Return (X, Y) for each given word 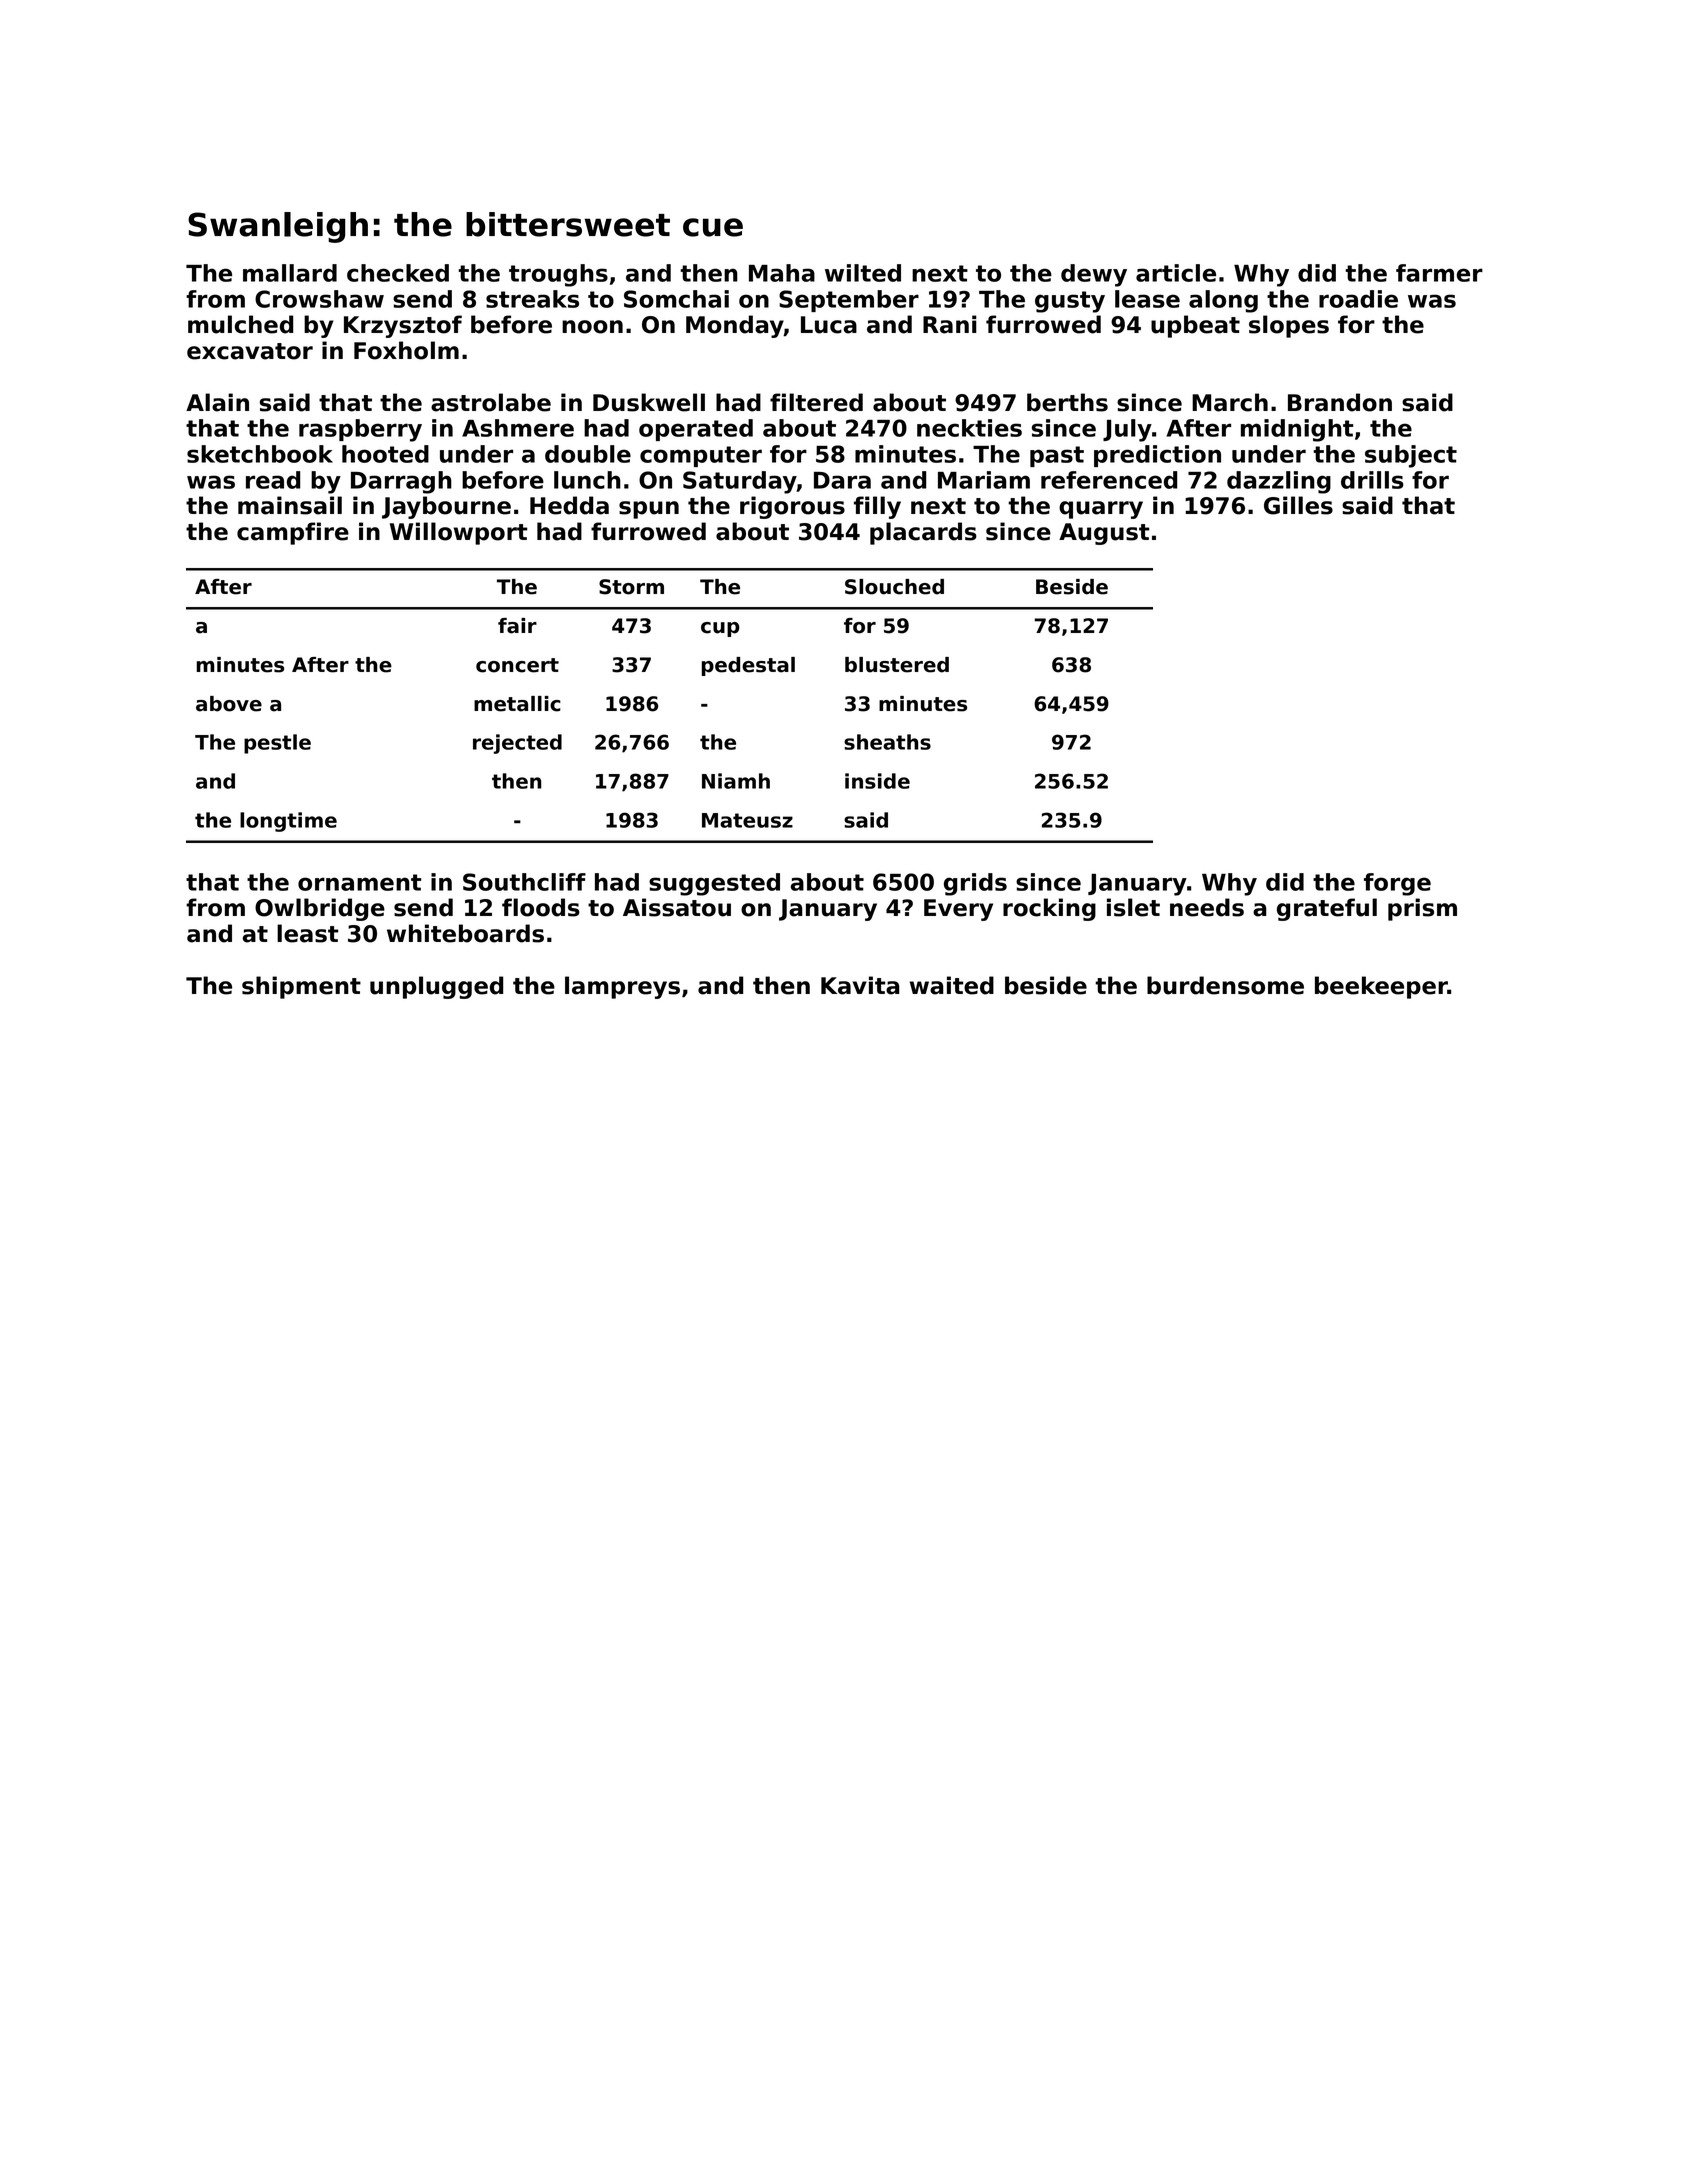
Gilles (1298, 505)
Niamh (736, 781)
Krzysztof (403, 326)
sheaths (887, 742)
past (1057, 456)
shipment (301, 987)
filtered (816, 402)
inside (877, 781)
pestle (277, 744)
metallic (517, 704)
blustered (897, 665)
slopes (1289, 326)
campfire (293, 533)
